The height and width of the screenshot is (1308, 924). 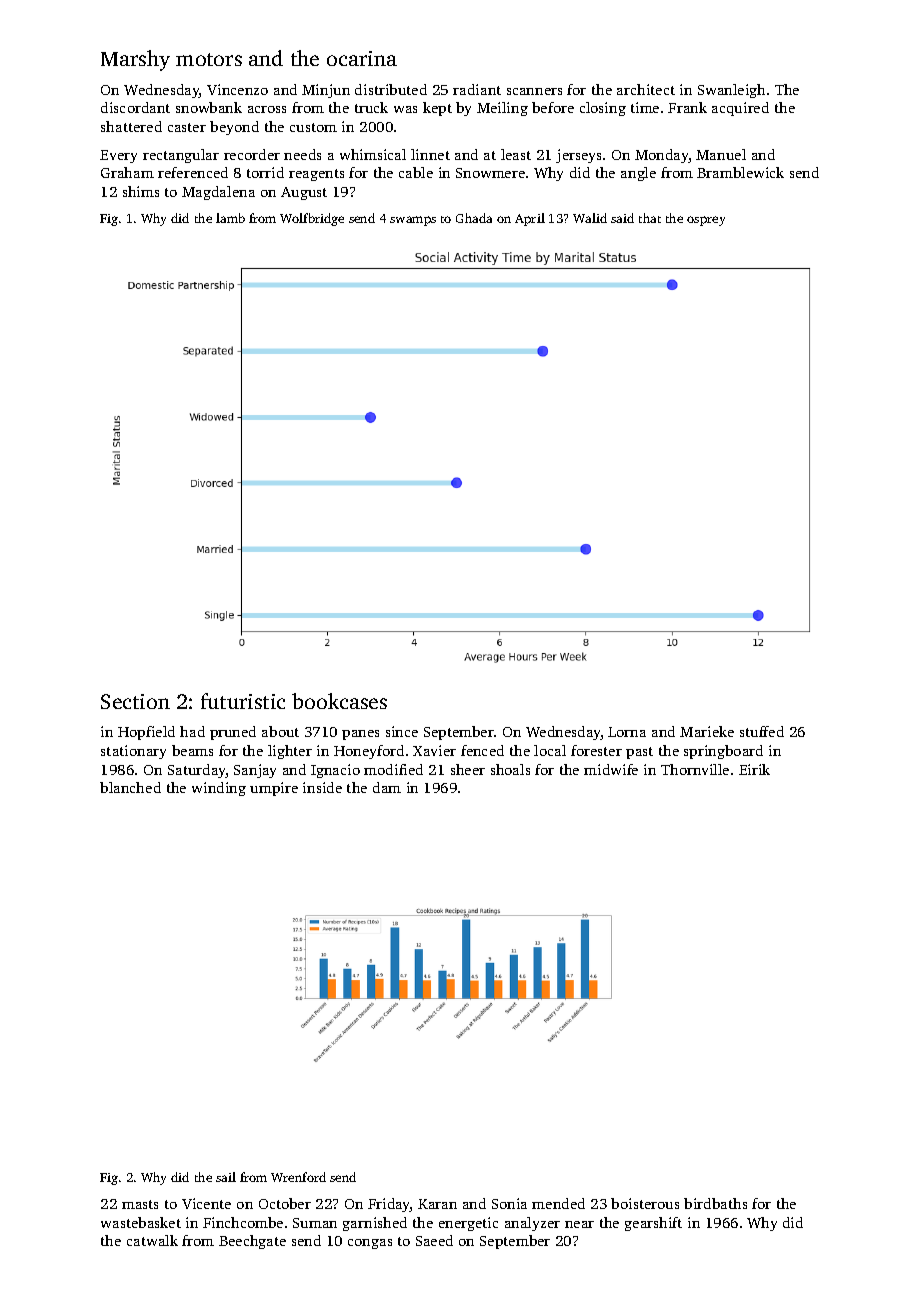 What do you see at coordinates (437, 1204) in the screenshot?
I see `Karan` at bounding box center [437, 1204].
